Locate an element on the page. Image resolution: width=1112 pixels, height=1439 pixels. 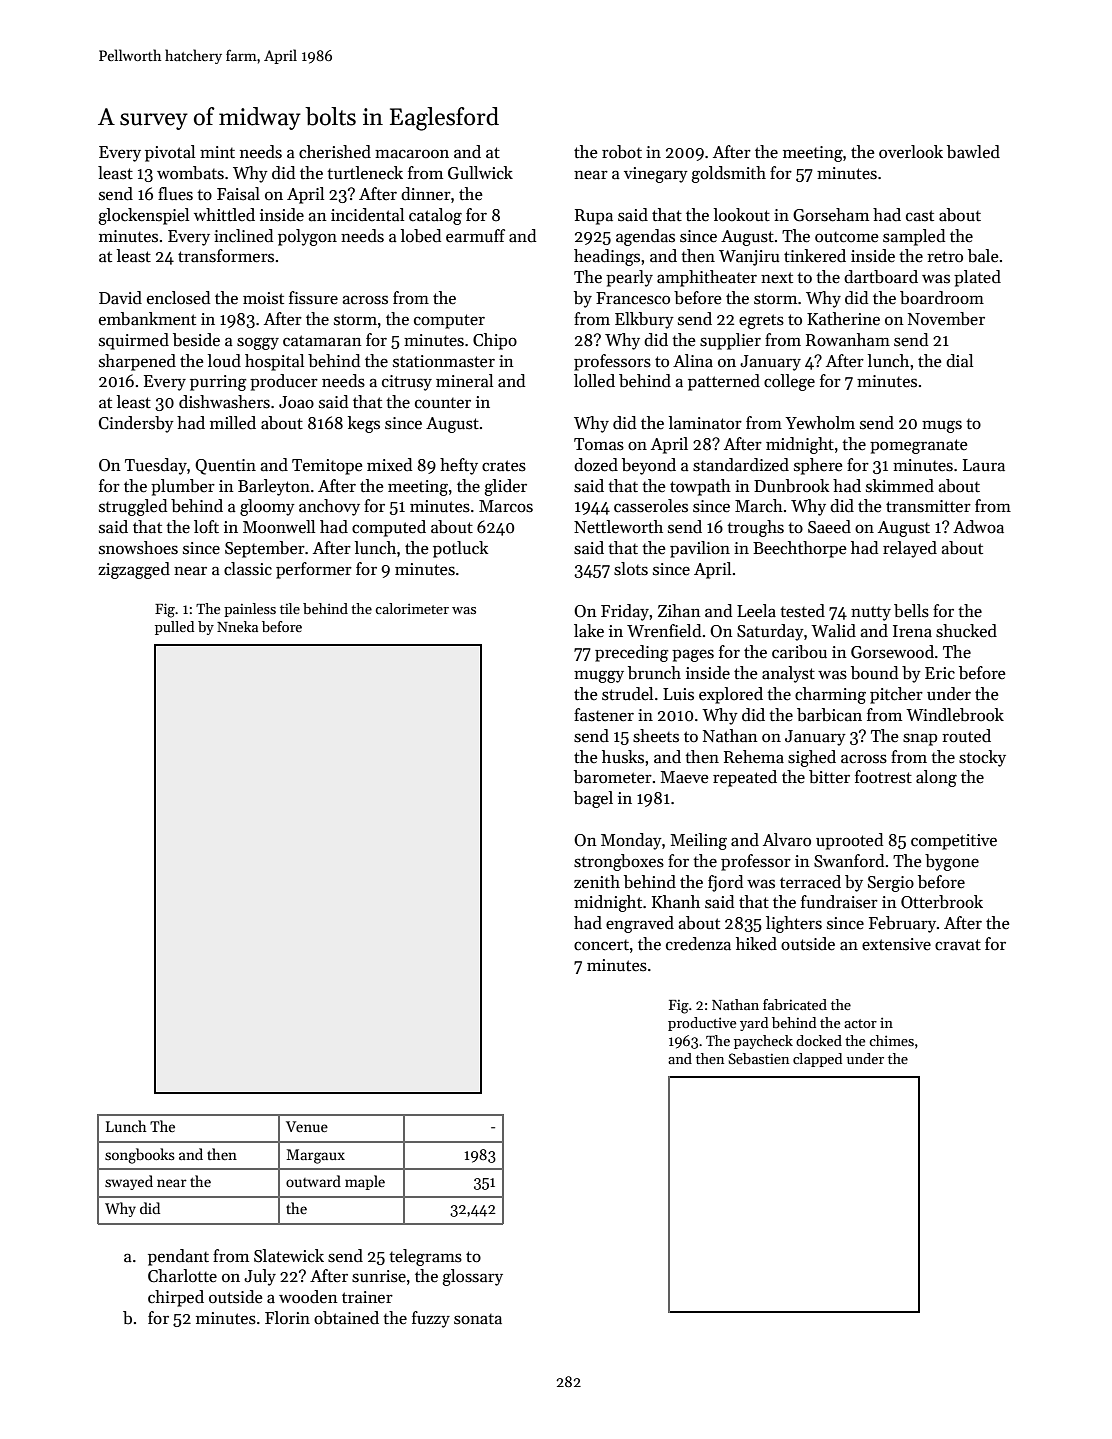
cravat is located at coordinates (958, 945).
